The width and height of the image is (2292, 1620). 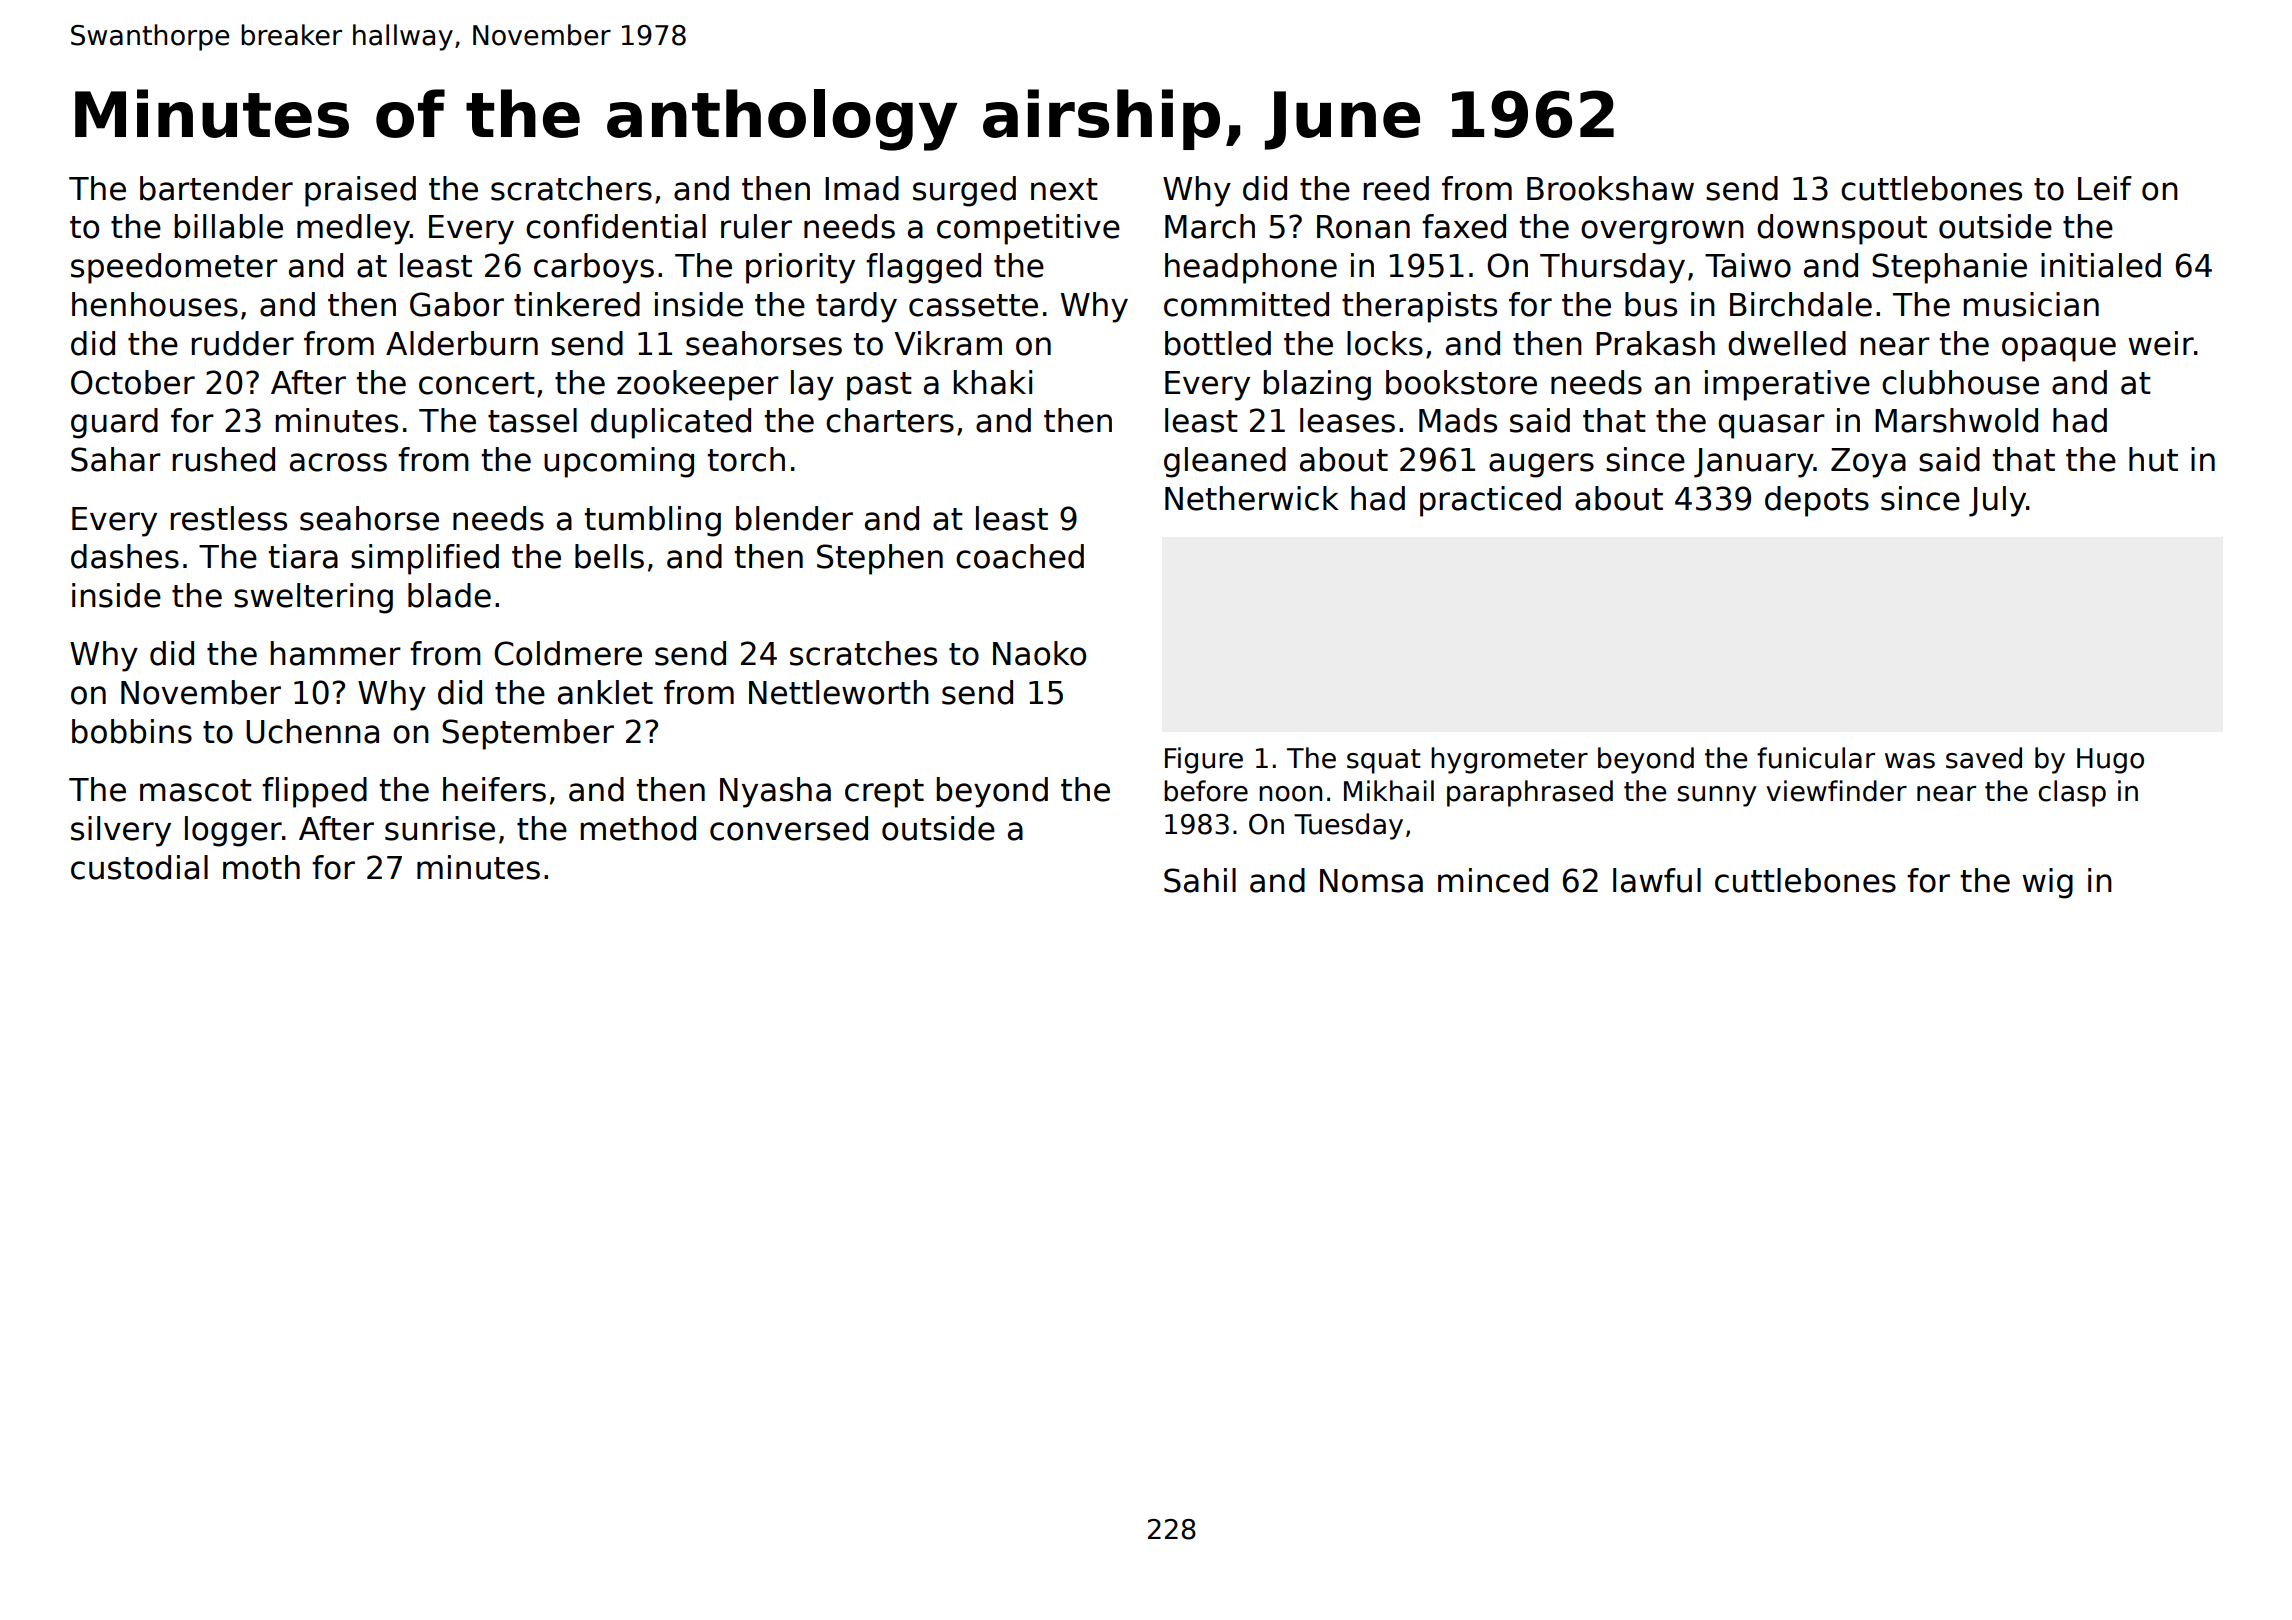 What do you see at coordinates (616, 226) in the image?
I see `confidential` at bounding box center [616, 226].
